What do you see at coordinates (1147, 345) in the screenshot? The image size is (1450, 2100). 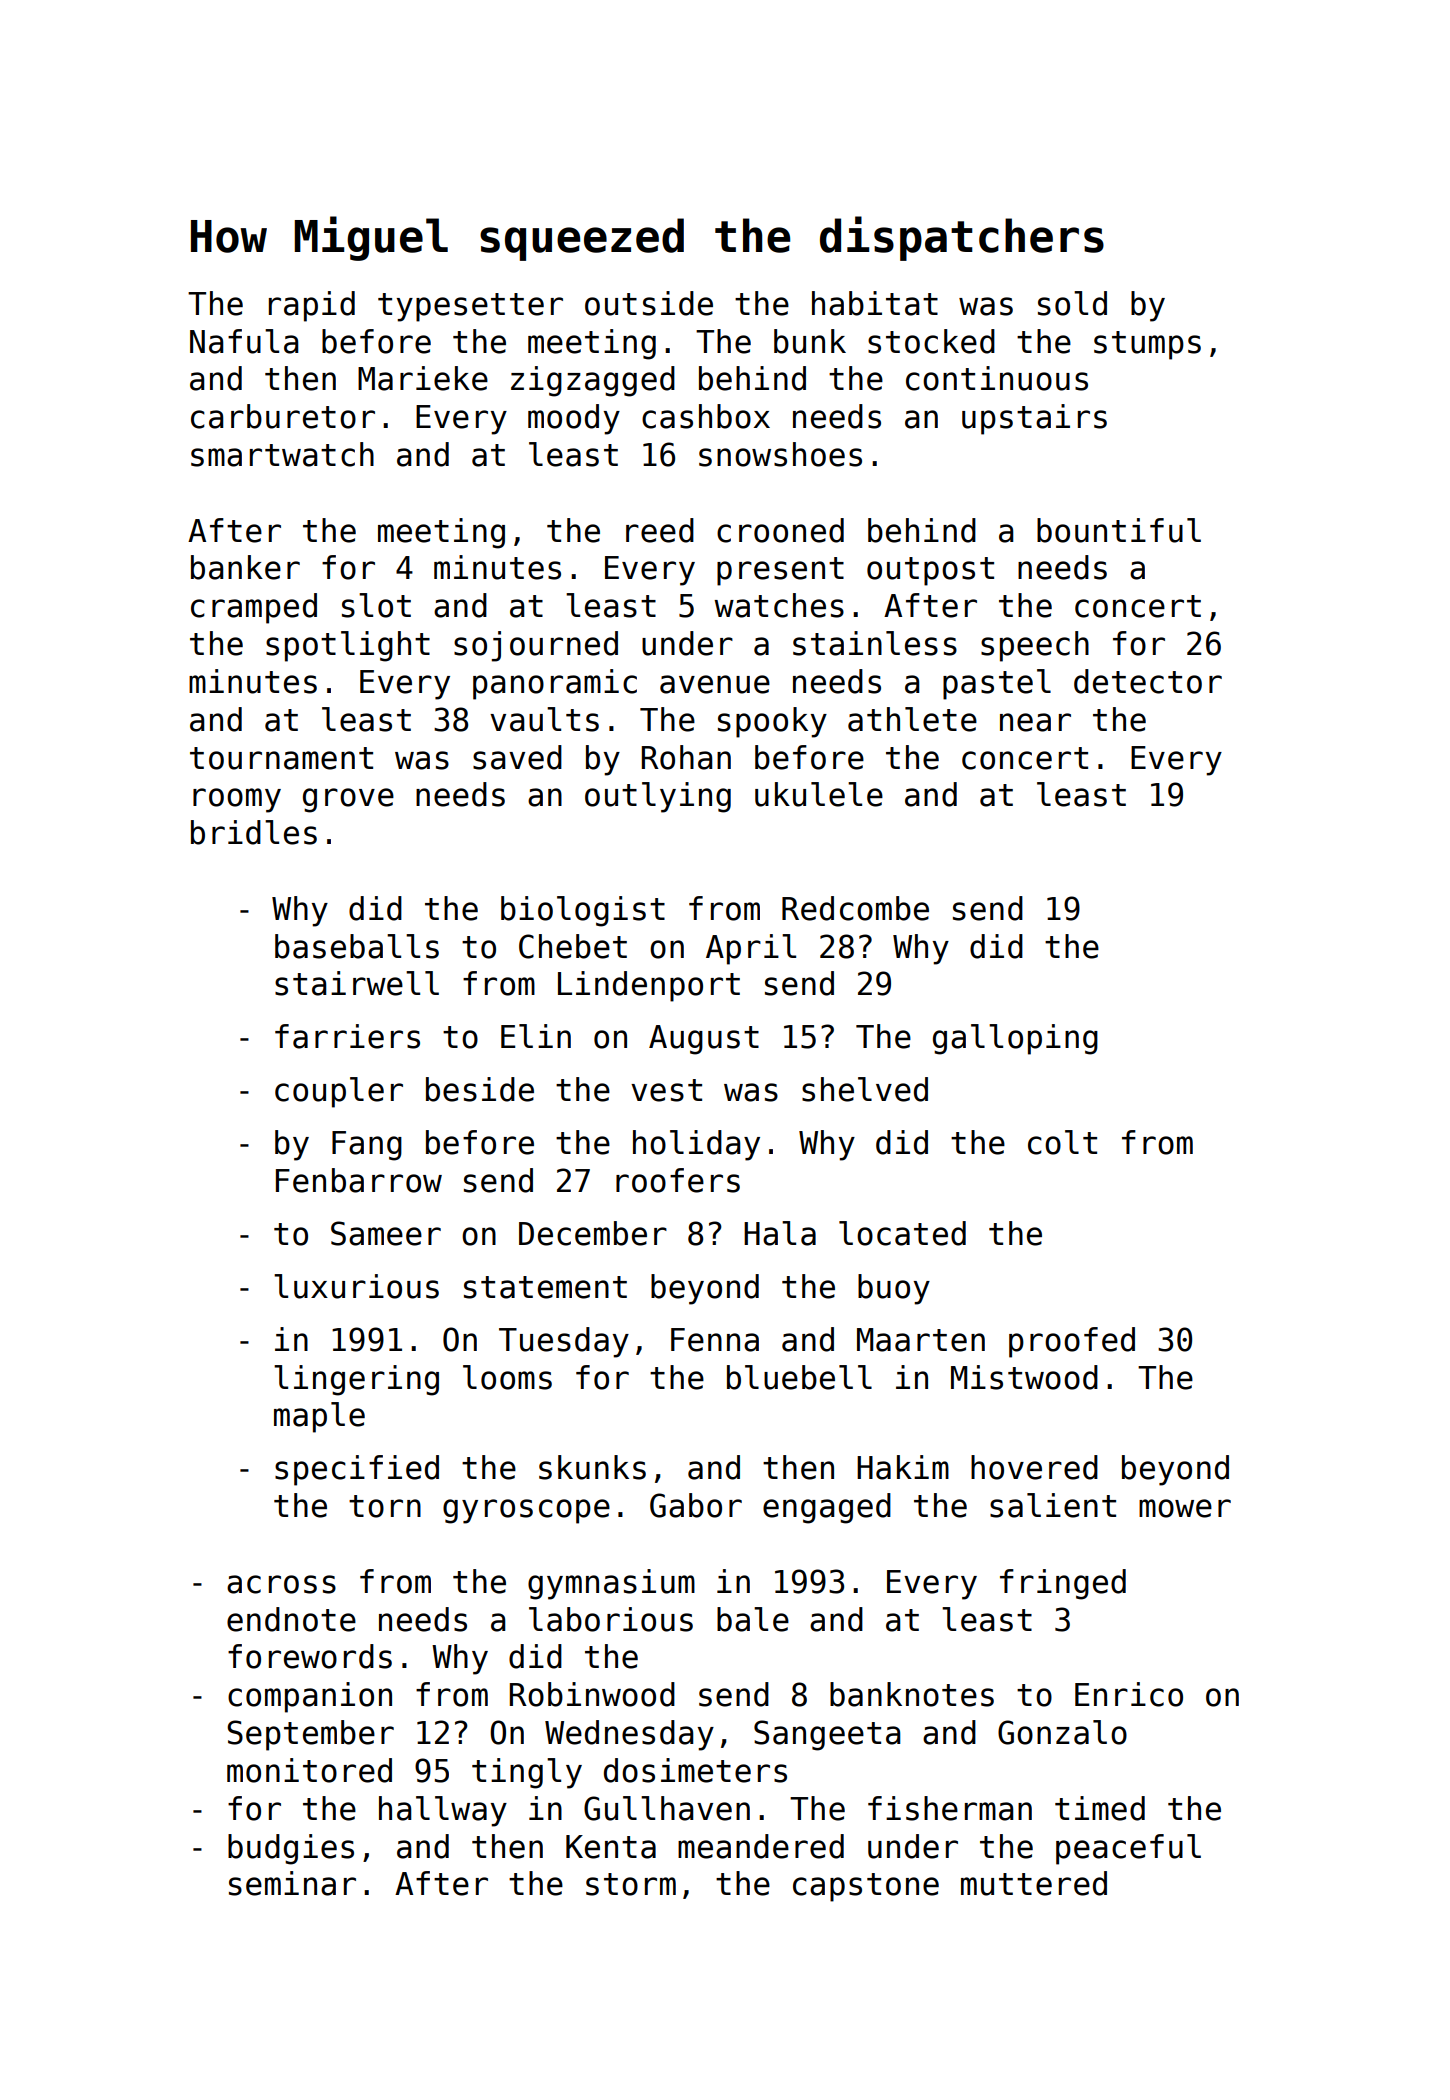 I see `stumps` at bounding box center [1147, 345].
